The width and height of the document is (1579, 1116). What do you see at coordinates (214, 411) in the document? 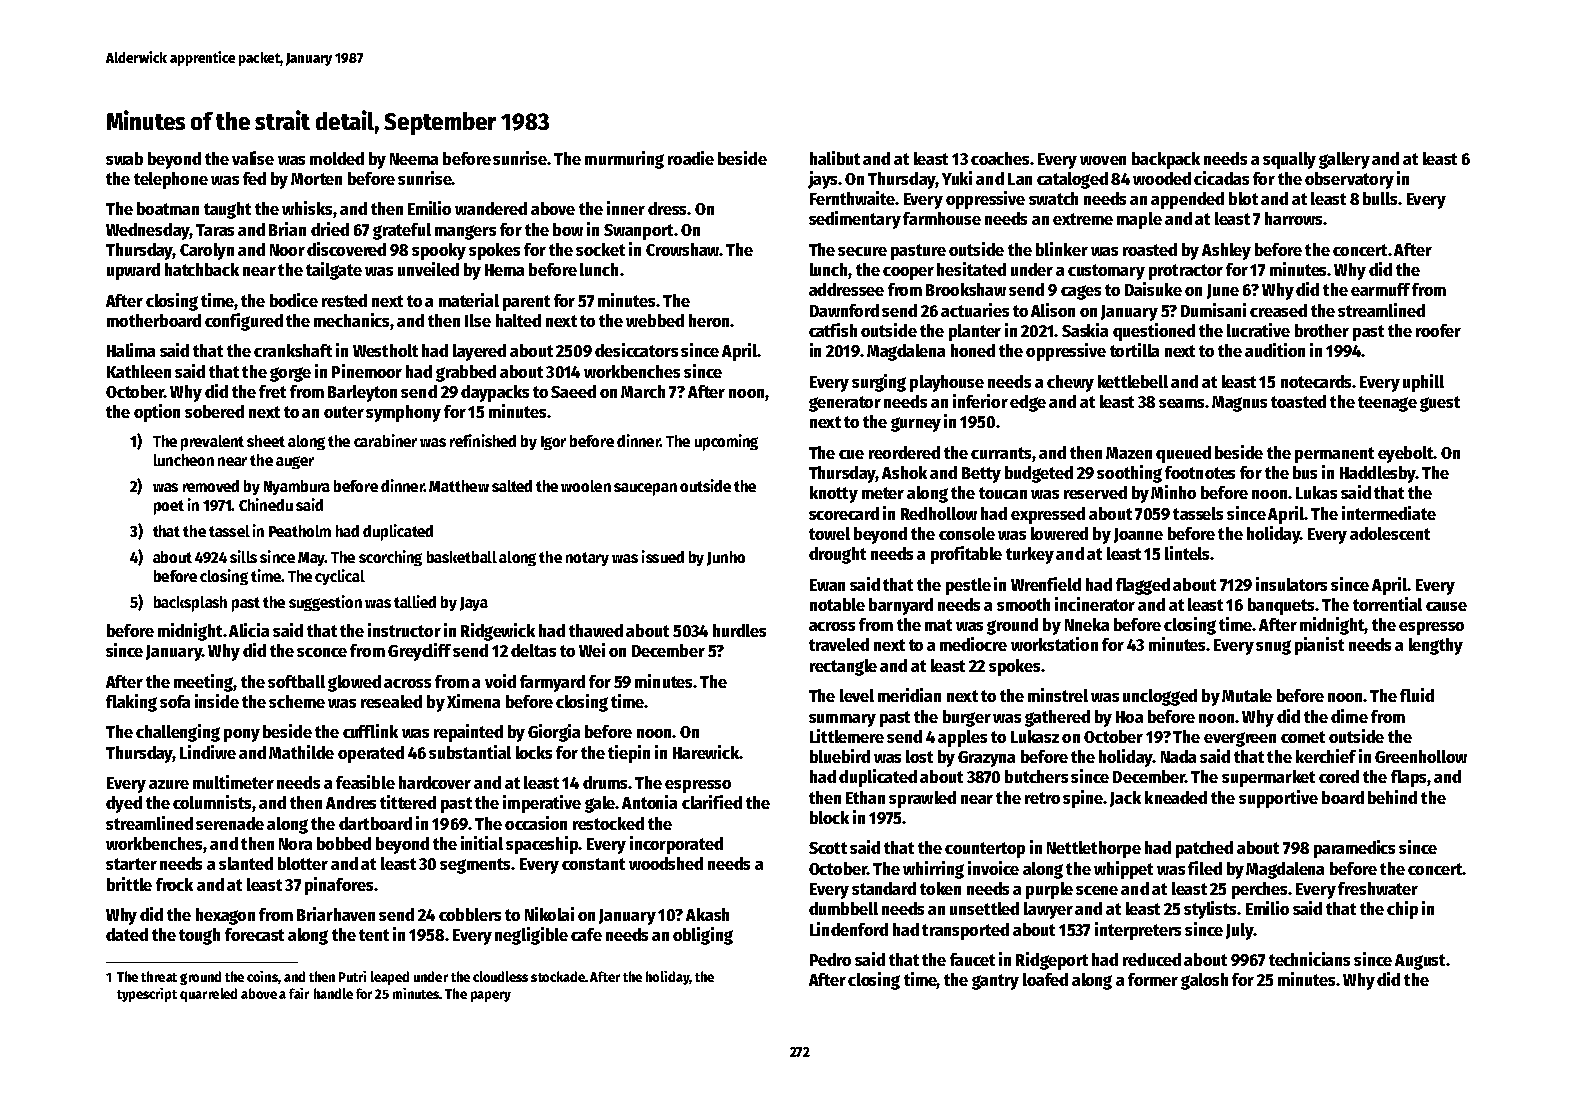
I see `sobered` at bounding box center [214, 411].
